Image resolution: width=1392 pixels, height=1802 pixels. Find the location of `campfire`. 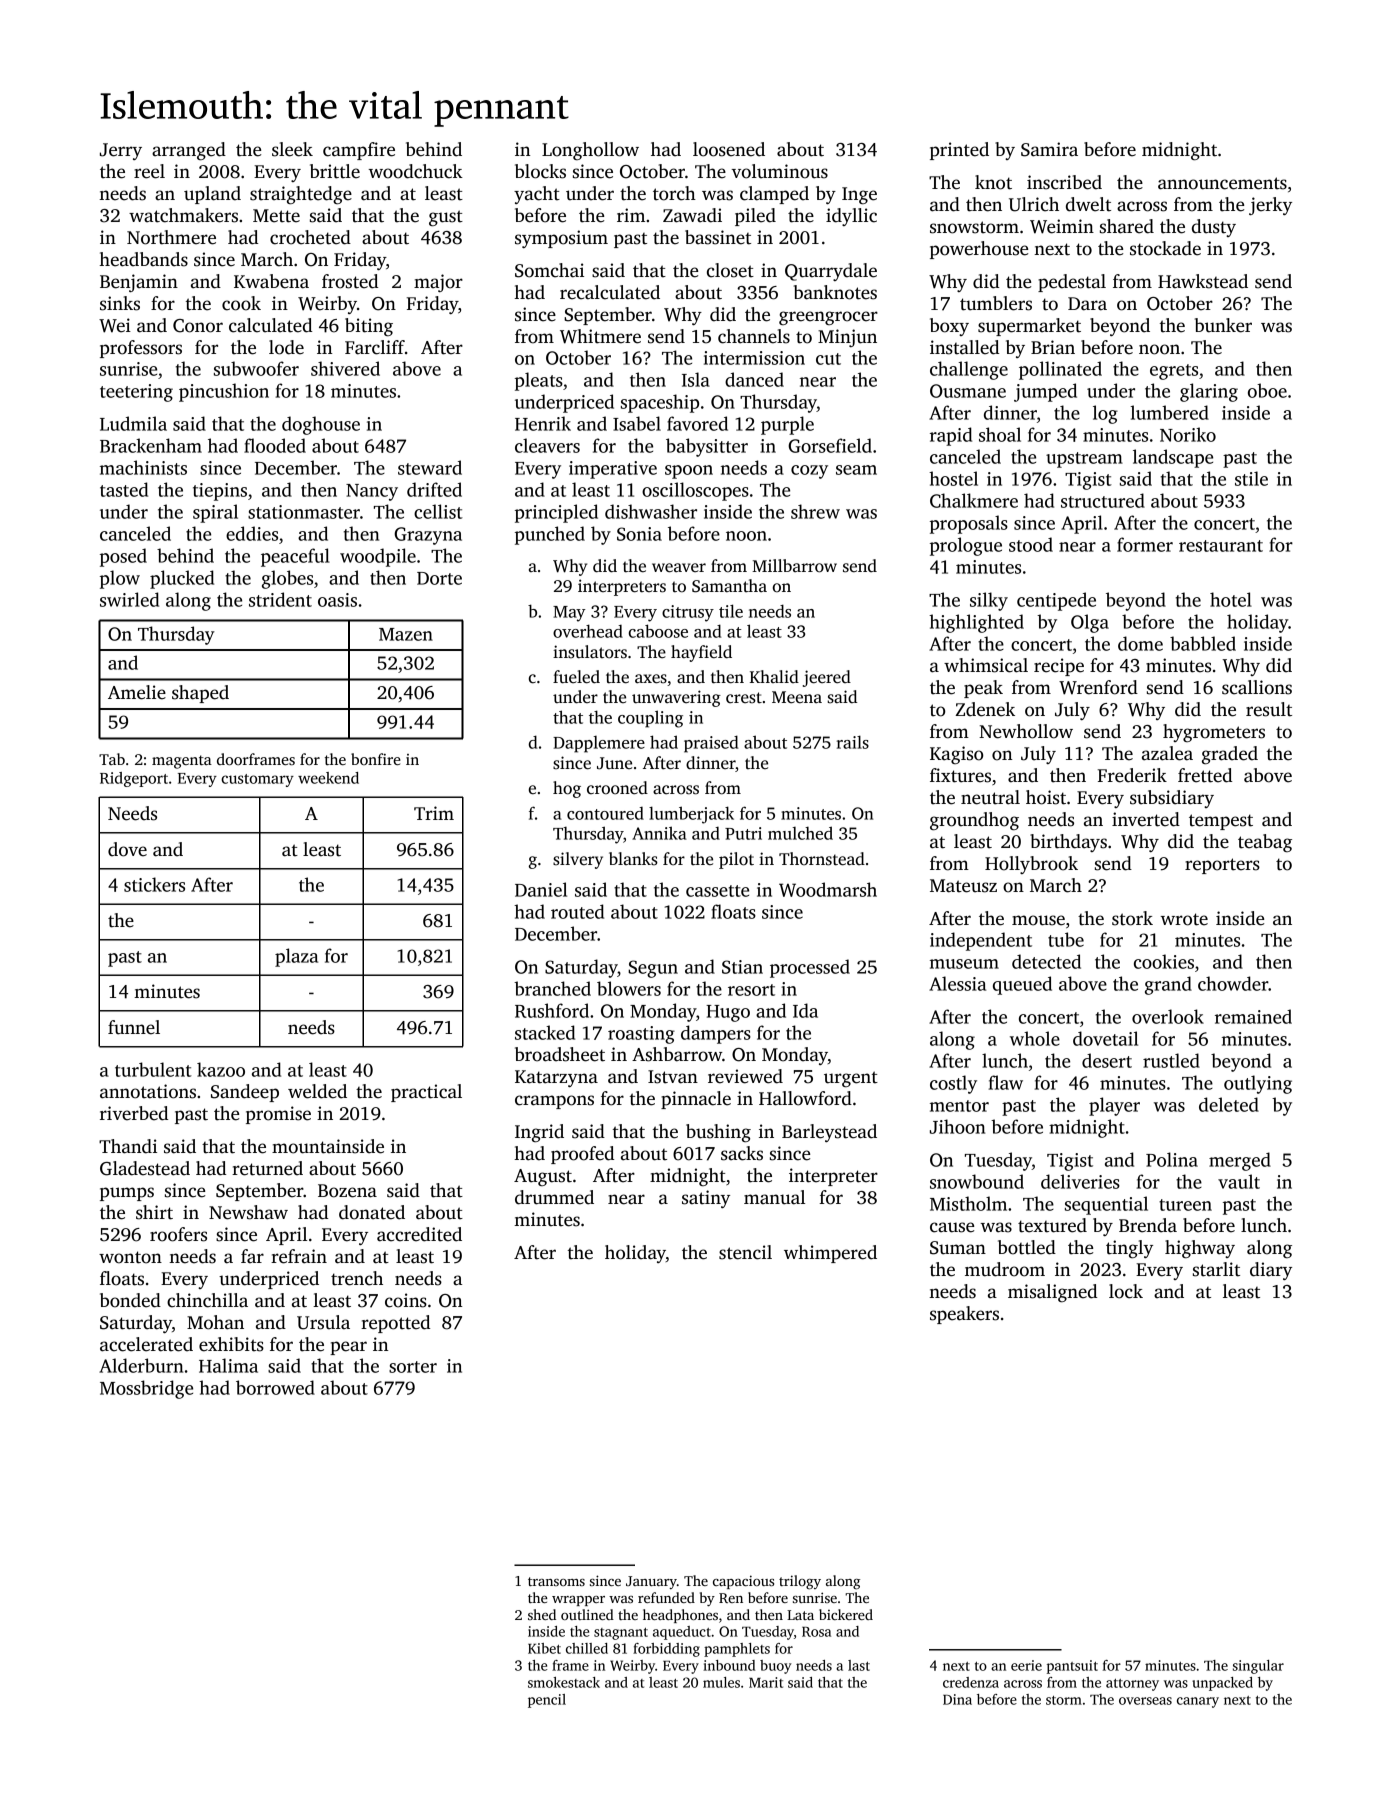

campfire is located at coordinates (359, 151).
